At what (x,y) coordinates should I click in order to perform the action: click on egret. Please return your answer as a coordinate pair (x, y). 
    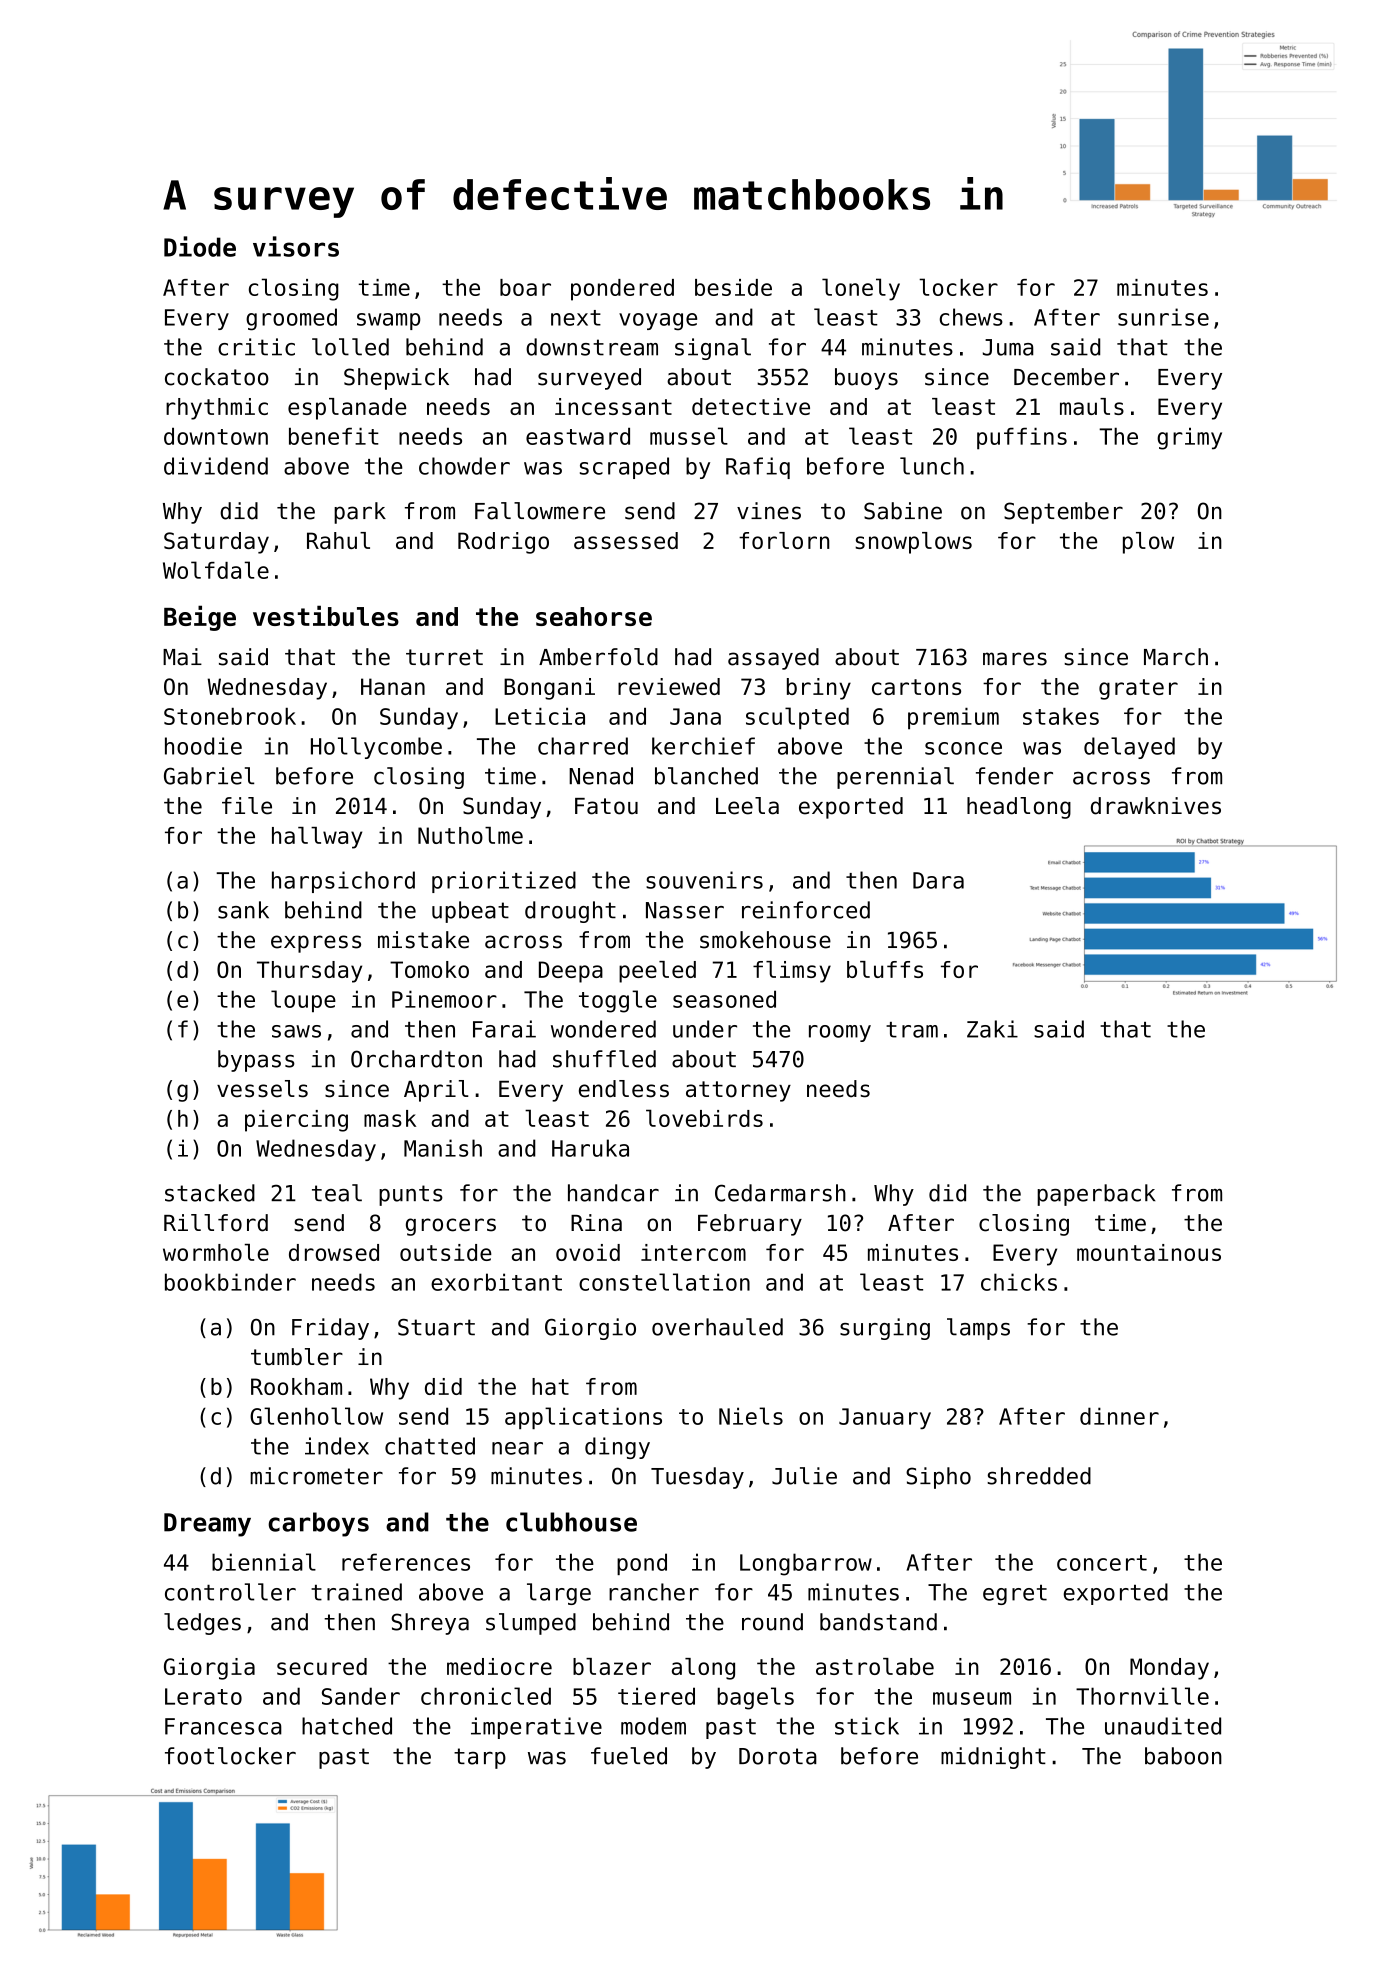
    Looking at the image, I should click on (1015, 1595).
